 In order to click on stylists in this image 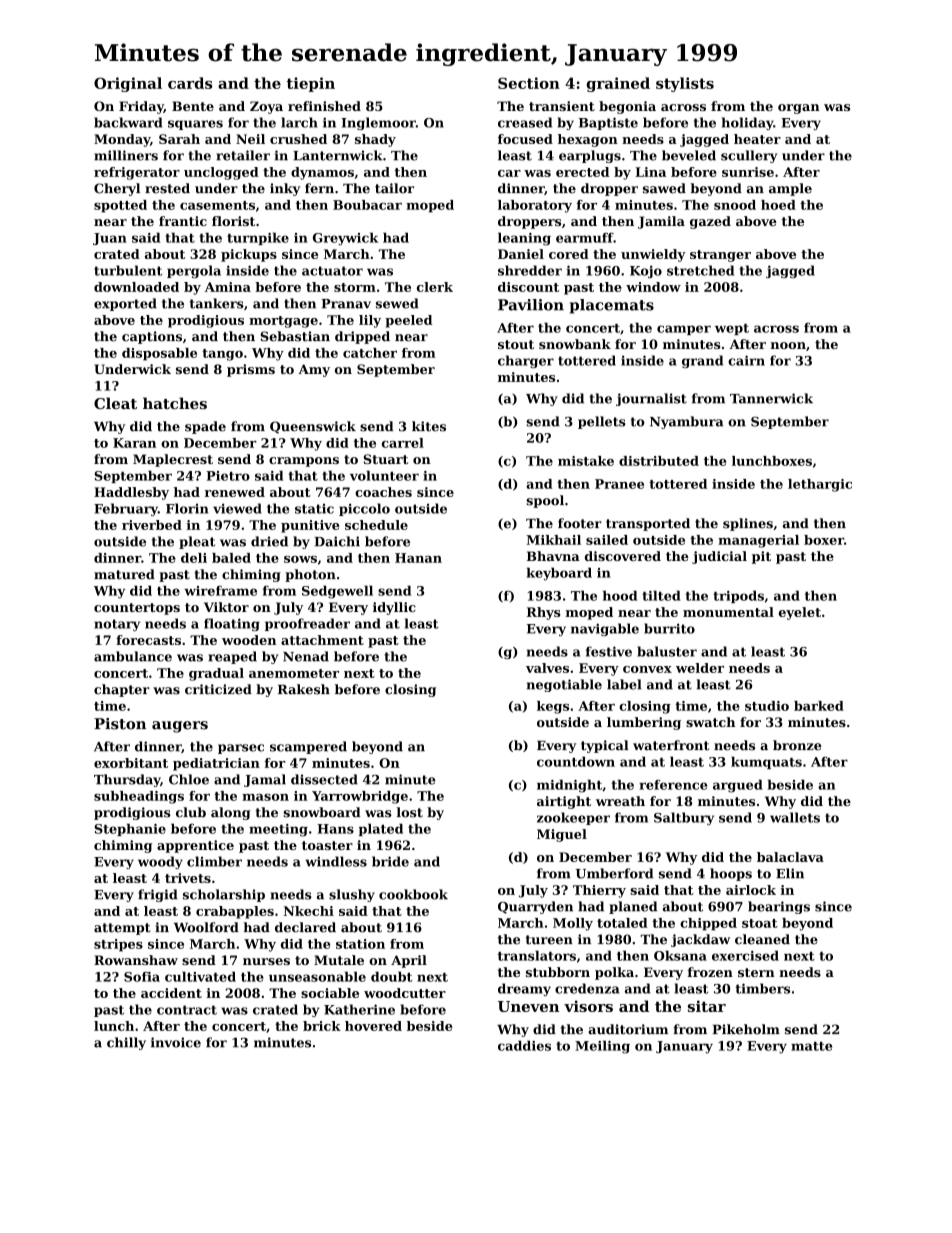, I will do `click(685, 84)`.
